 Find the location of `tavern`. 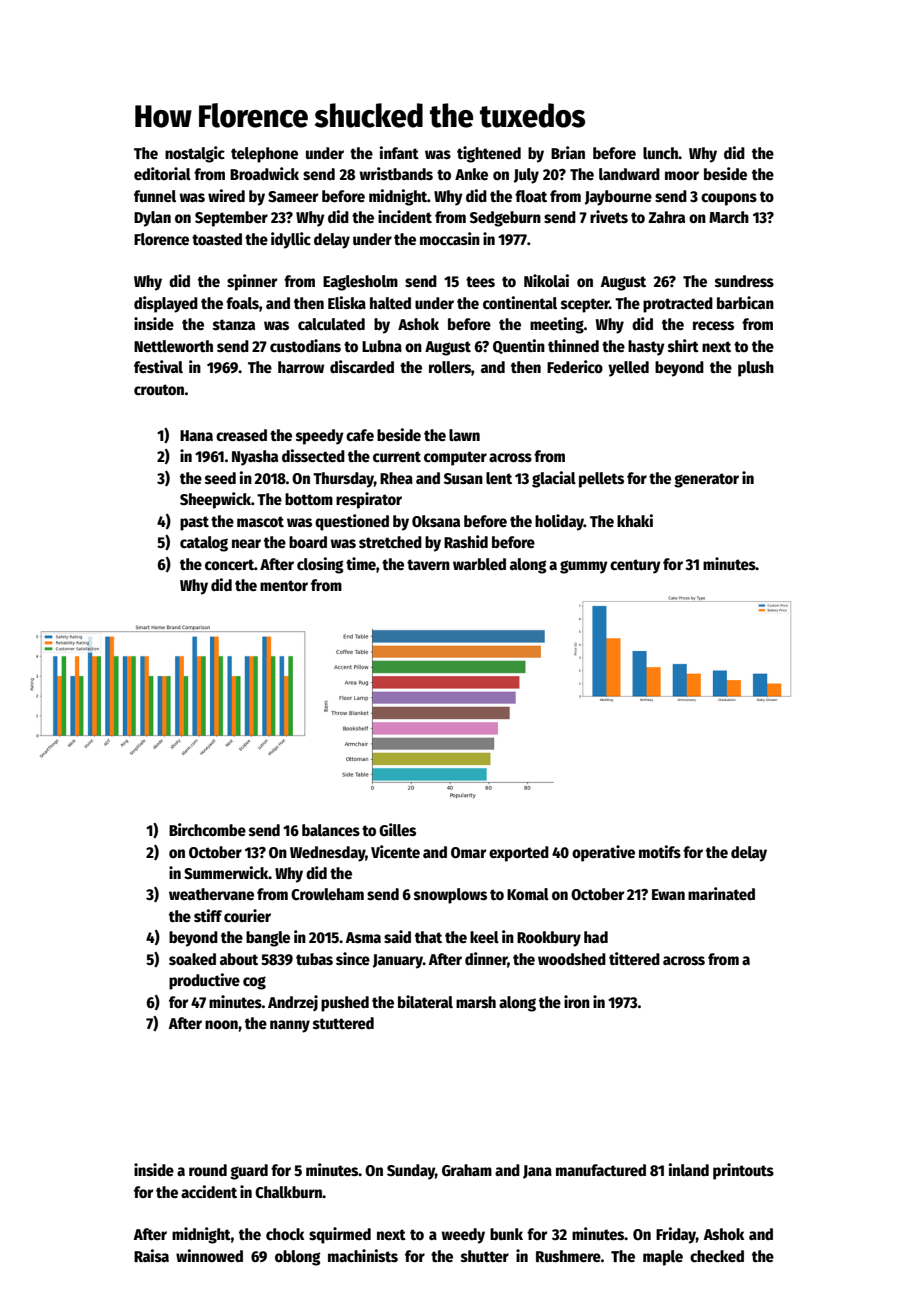

tavern is located at coordinates (428, 565).
